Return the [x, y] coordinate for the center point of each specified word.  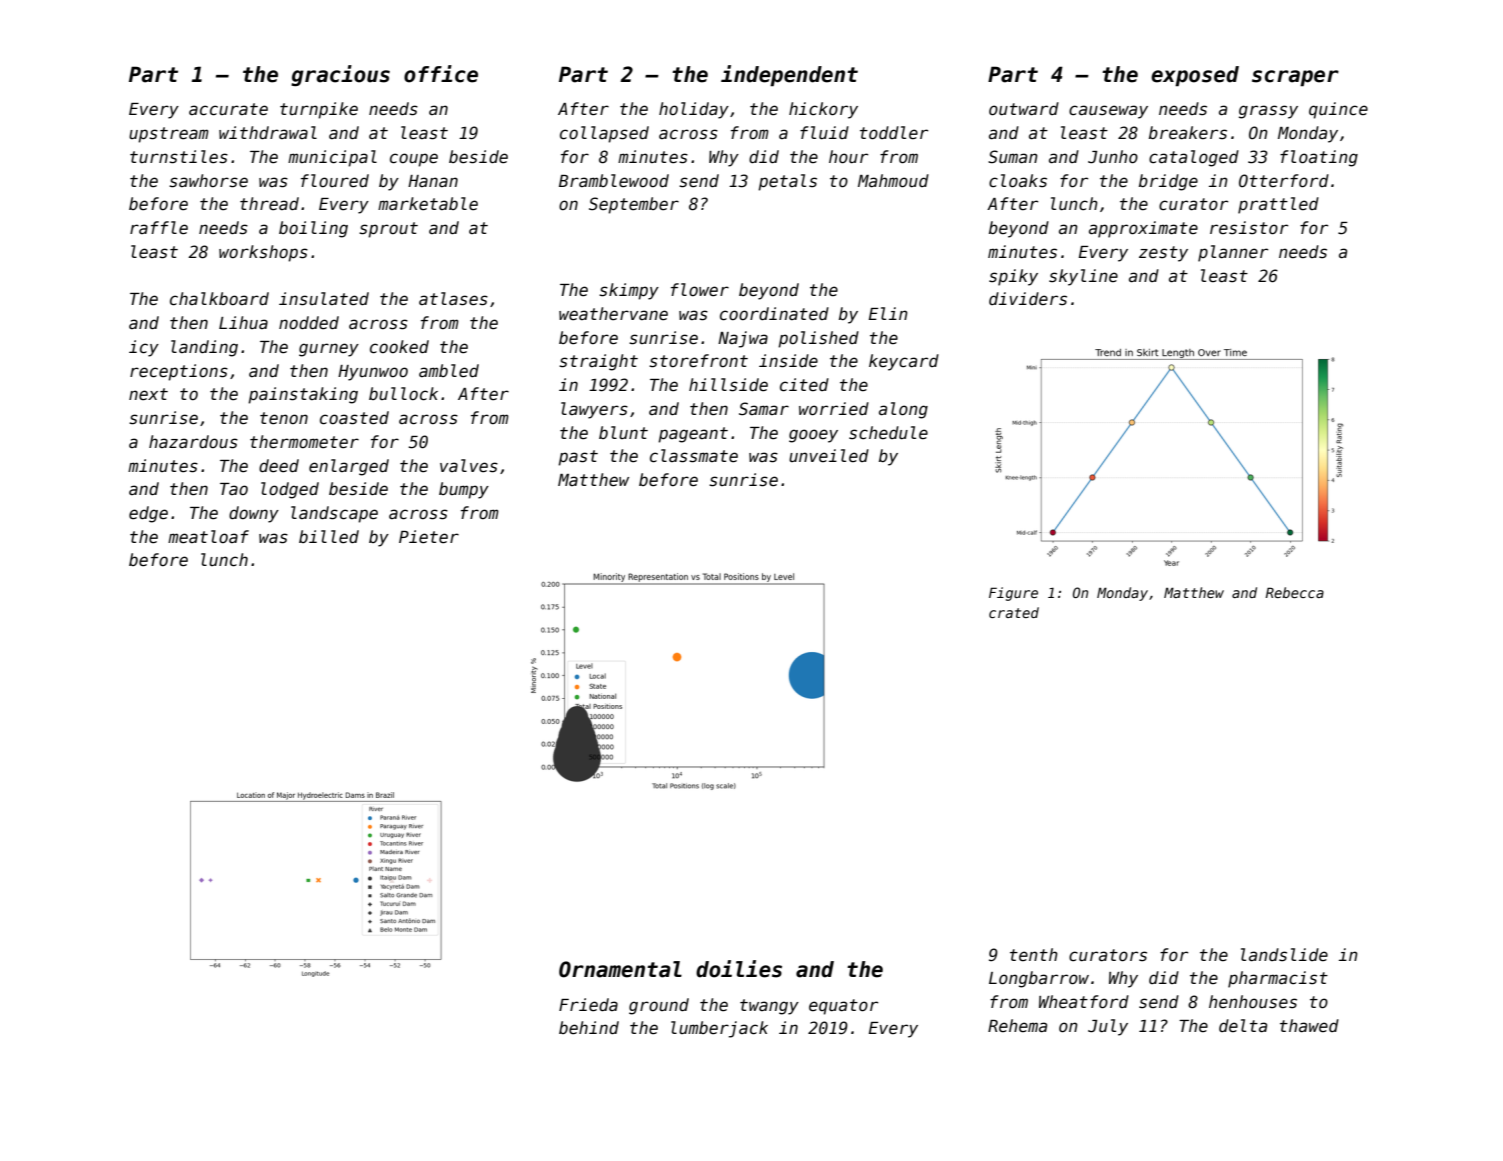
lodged [290, 490]
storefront [698, 361]
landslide [1284, 955]
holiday [694, 110]
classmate [694, 456]
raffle [159, 227]
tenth [1034, 955]
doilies [739, 969]
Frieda [588, 1005]
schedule [888, 433]
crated [1014, 612]
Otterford [1284, 181]
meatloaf [208, 537]
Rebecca [1294, 592]
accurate [228, 109]
